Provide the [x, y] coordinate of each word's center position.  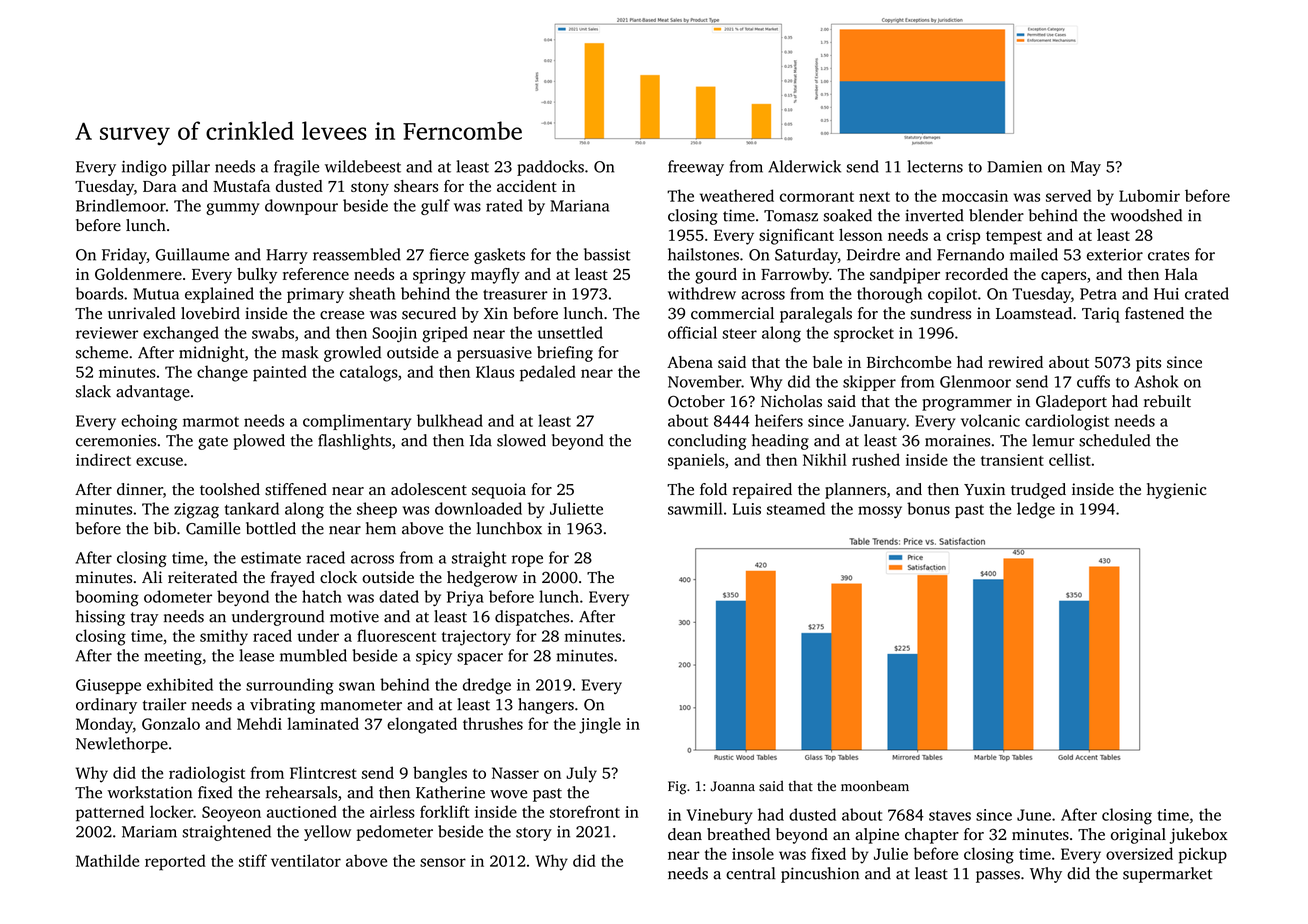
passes [998, 877]
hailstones [703, 254]
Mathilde [107, 860]
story [534, 834]
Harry [287, 256]
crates [1168, 255]
